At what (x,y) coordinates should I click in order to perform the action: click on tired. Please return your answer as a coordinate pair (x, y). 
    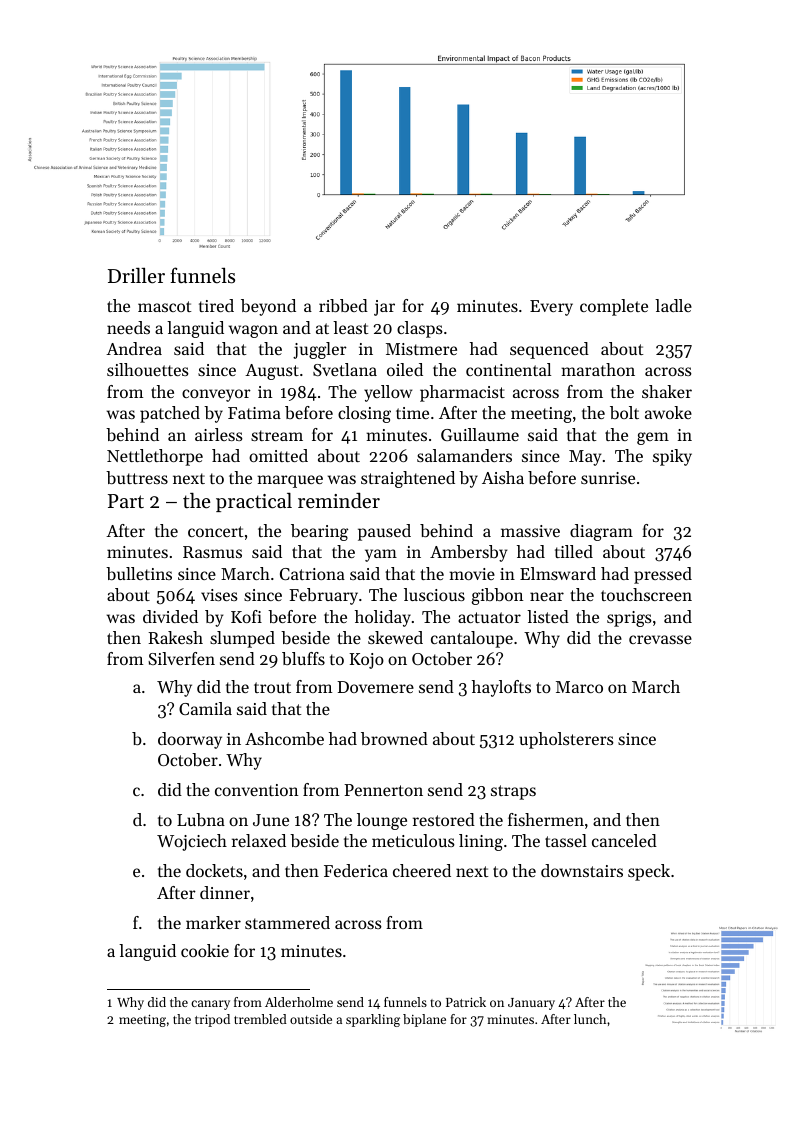
    Looking at the image, I should click on (216, 305).
